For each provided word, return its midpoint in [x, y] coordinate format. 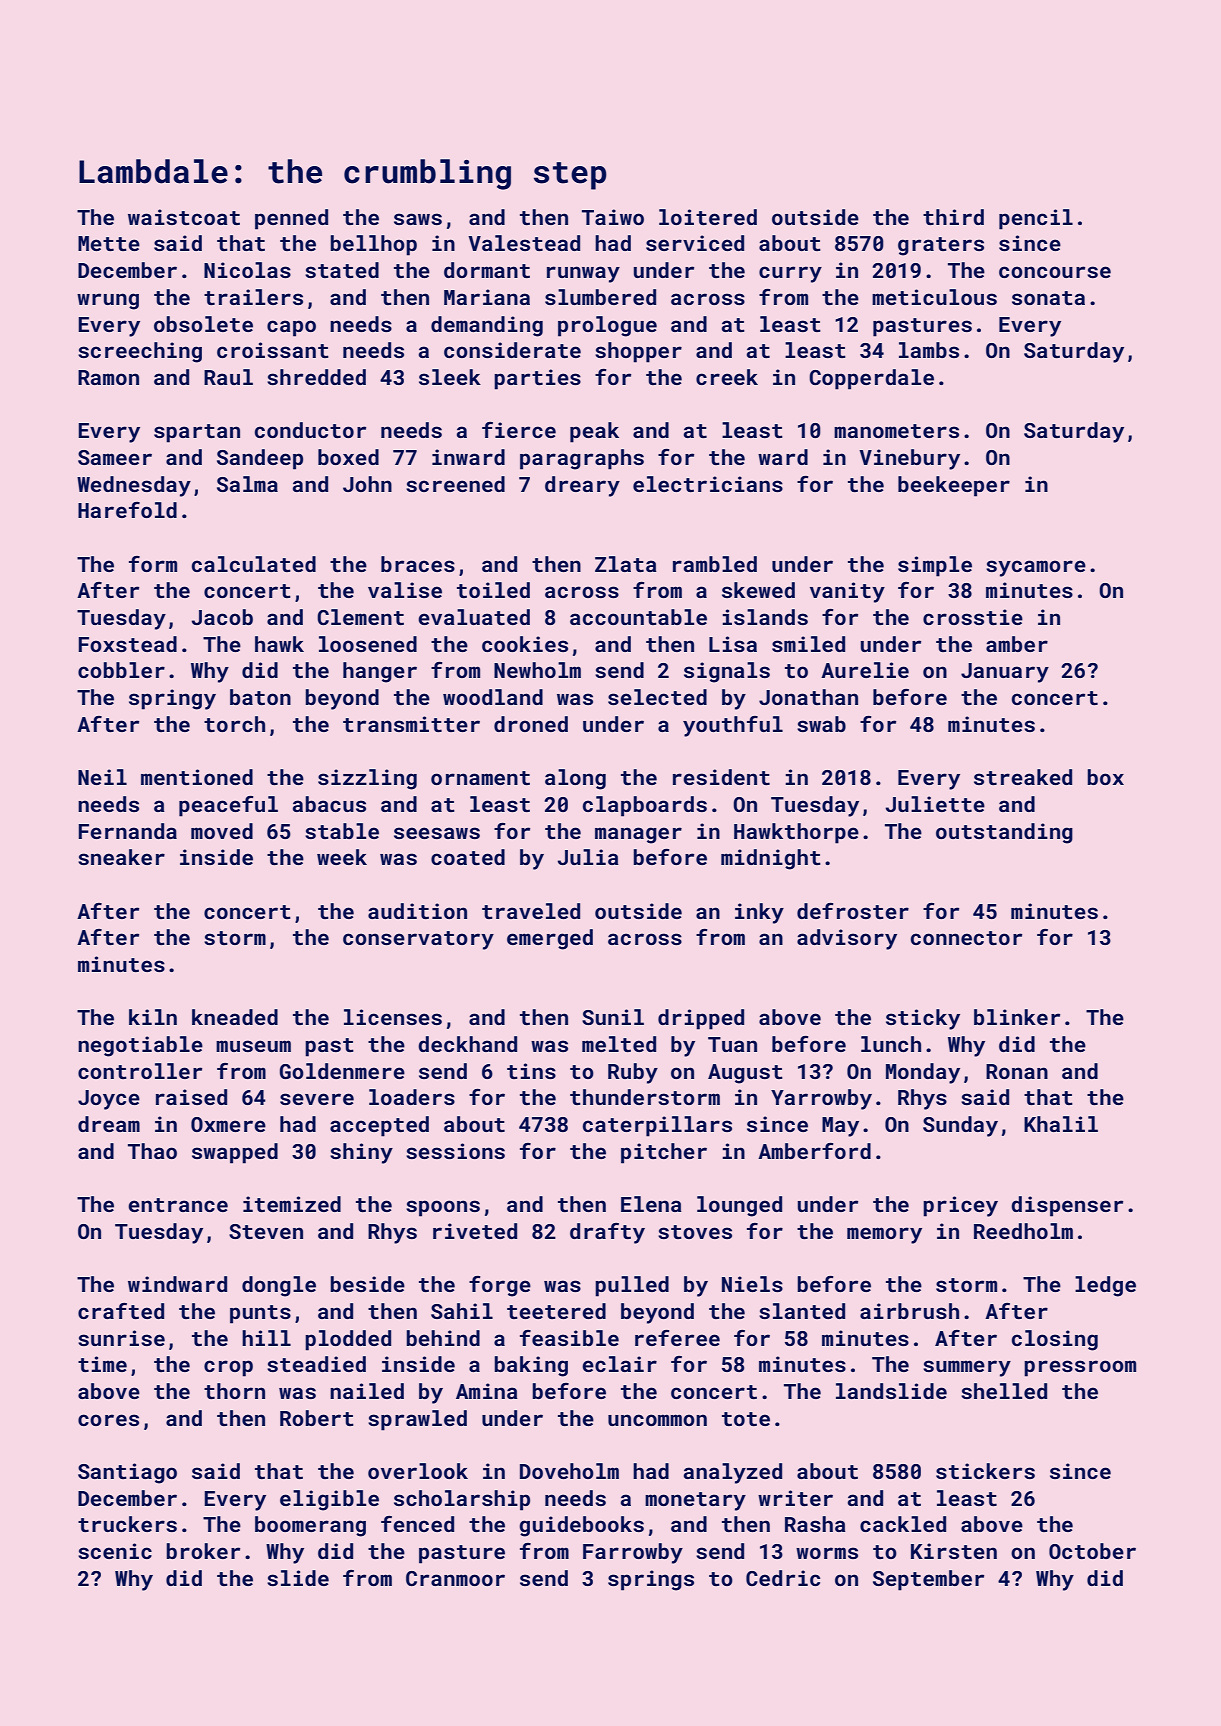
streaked [1023, 777]
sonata [1048, 298]
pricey [960, 1206]
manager [638, 835]
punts [260, 1314]
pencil [1036, 219]
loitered [708, 217]
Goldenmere [342, 1071]
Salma [247, 484]
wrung [108, 301]
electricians [708, 484]
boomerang [310, 1526]
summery [967, 1368]
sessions [455, 1151]
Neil [102, 777]
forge [500, 1286]
